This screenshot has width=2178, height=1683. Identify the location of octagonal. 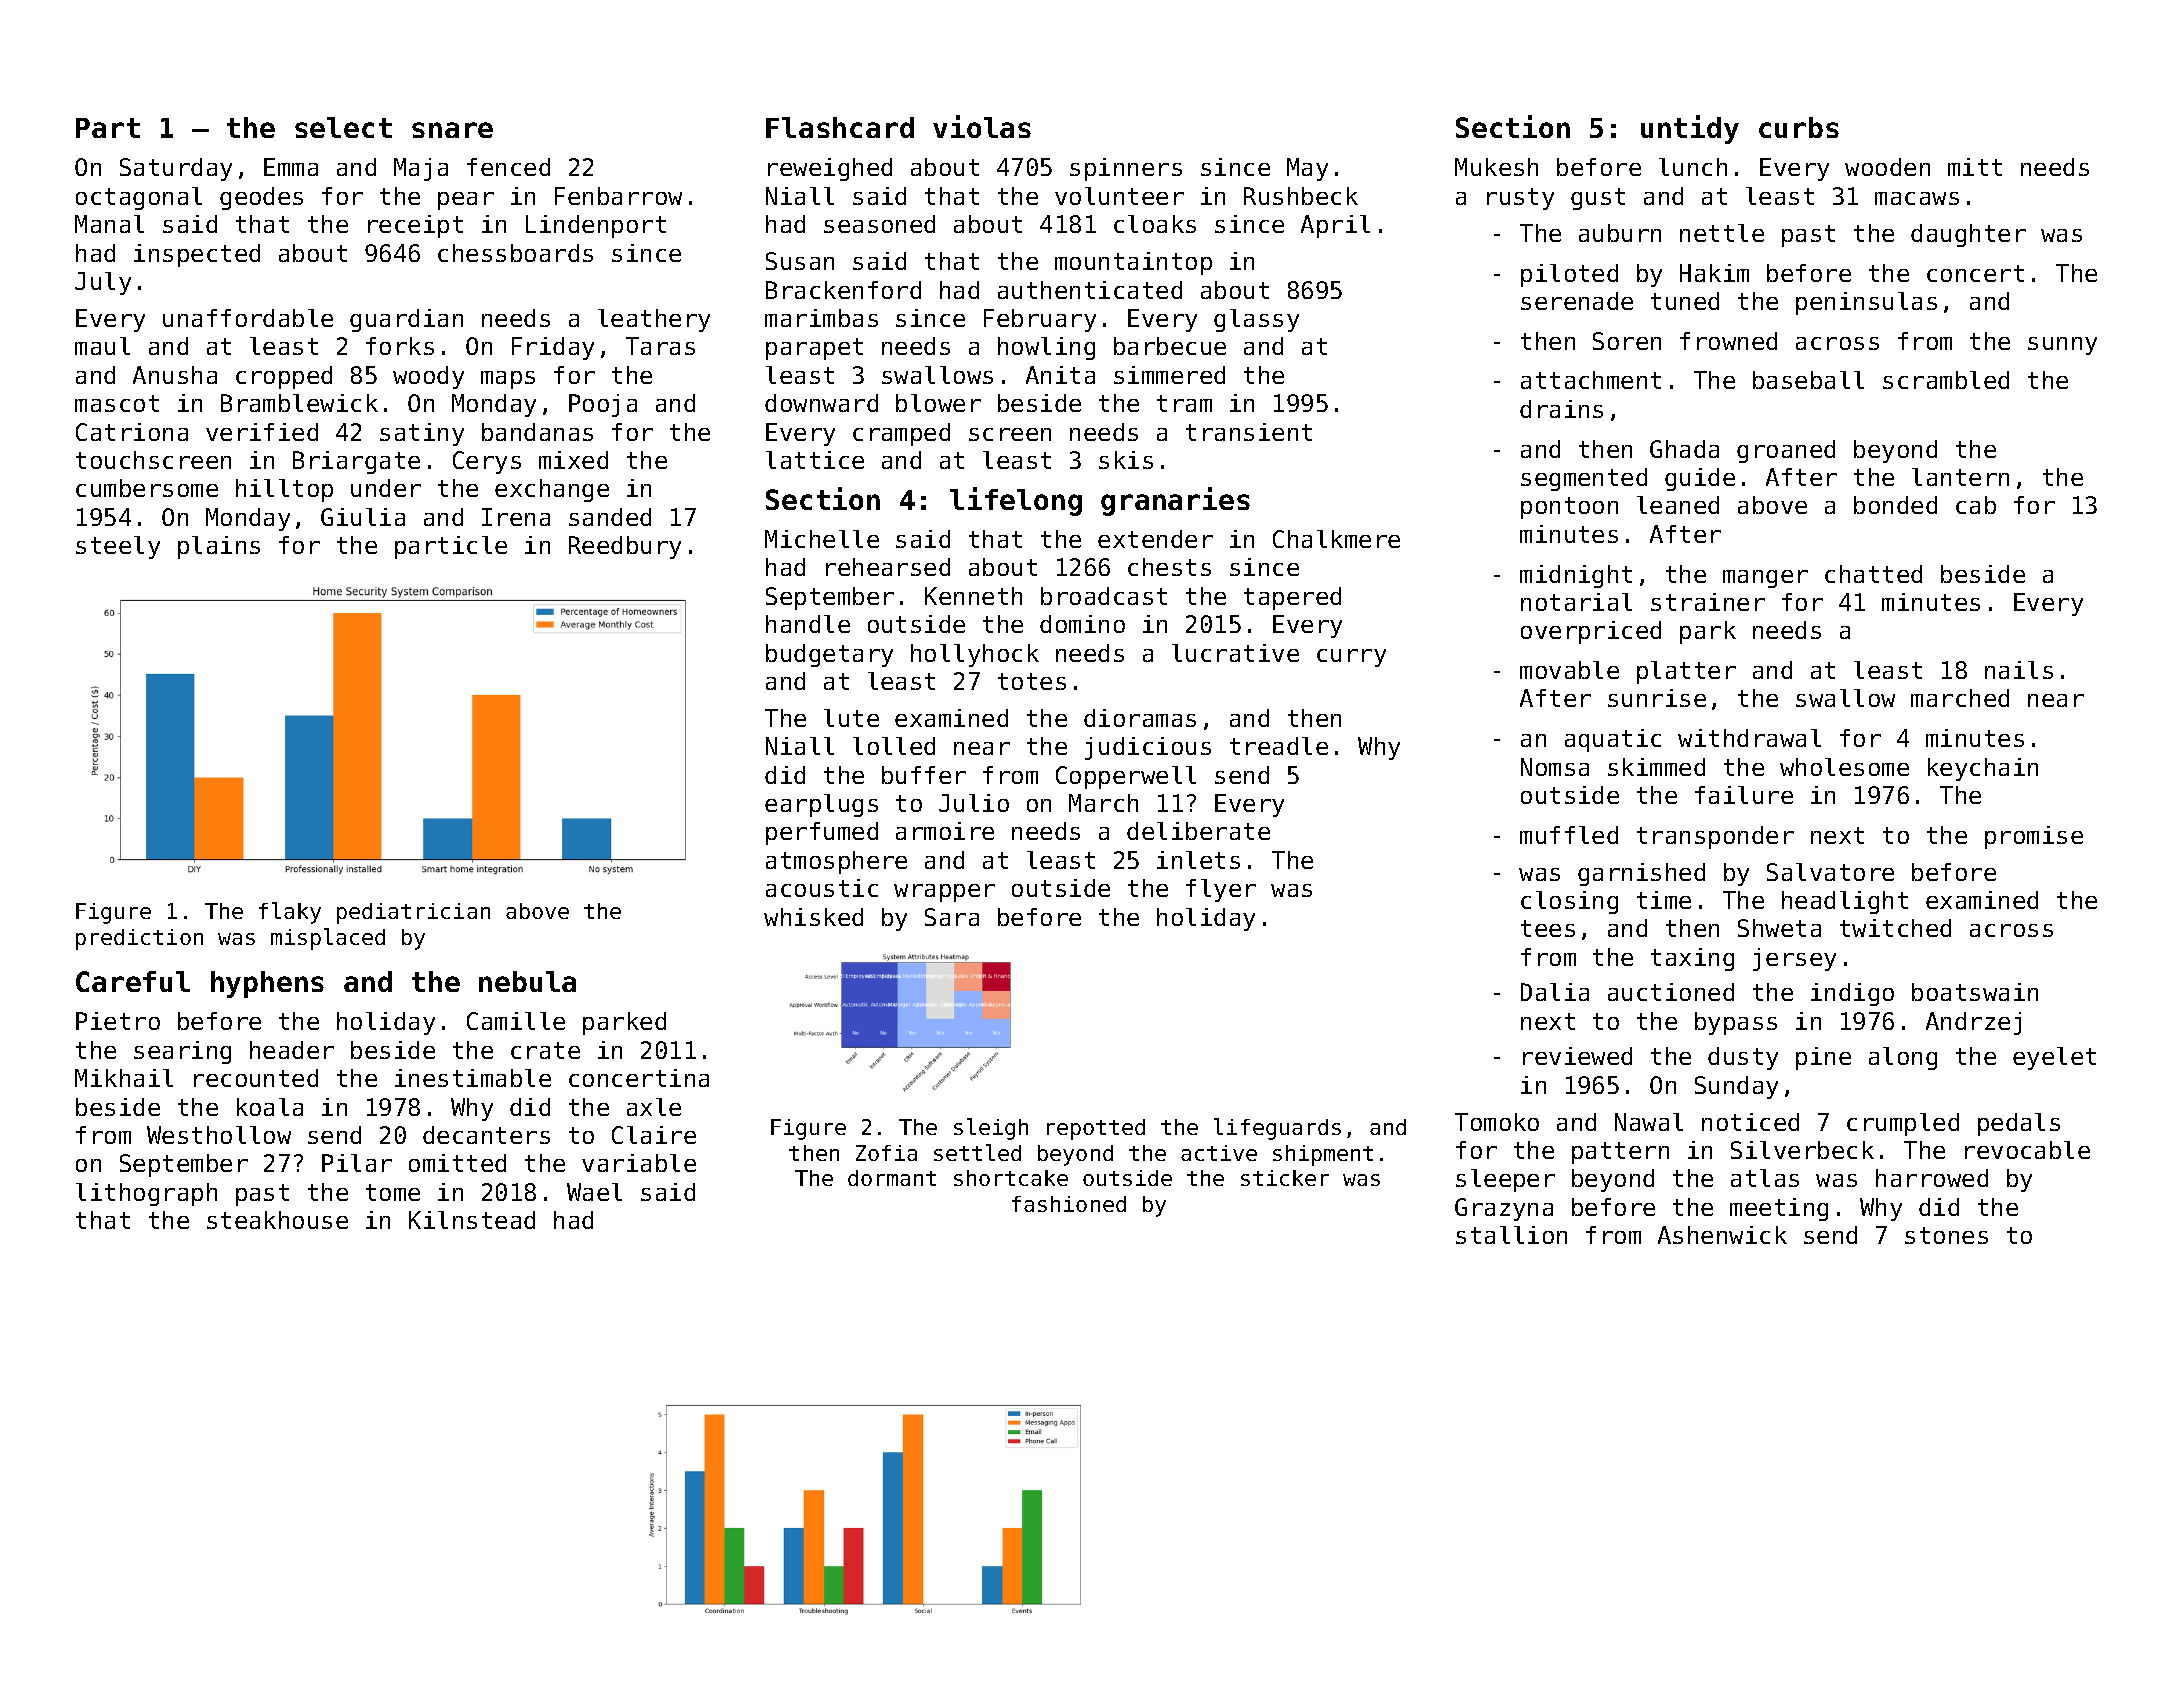
(139, 198).
